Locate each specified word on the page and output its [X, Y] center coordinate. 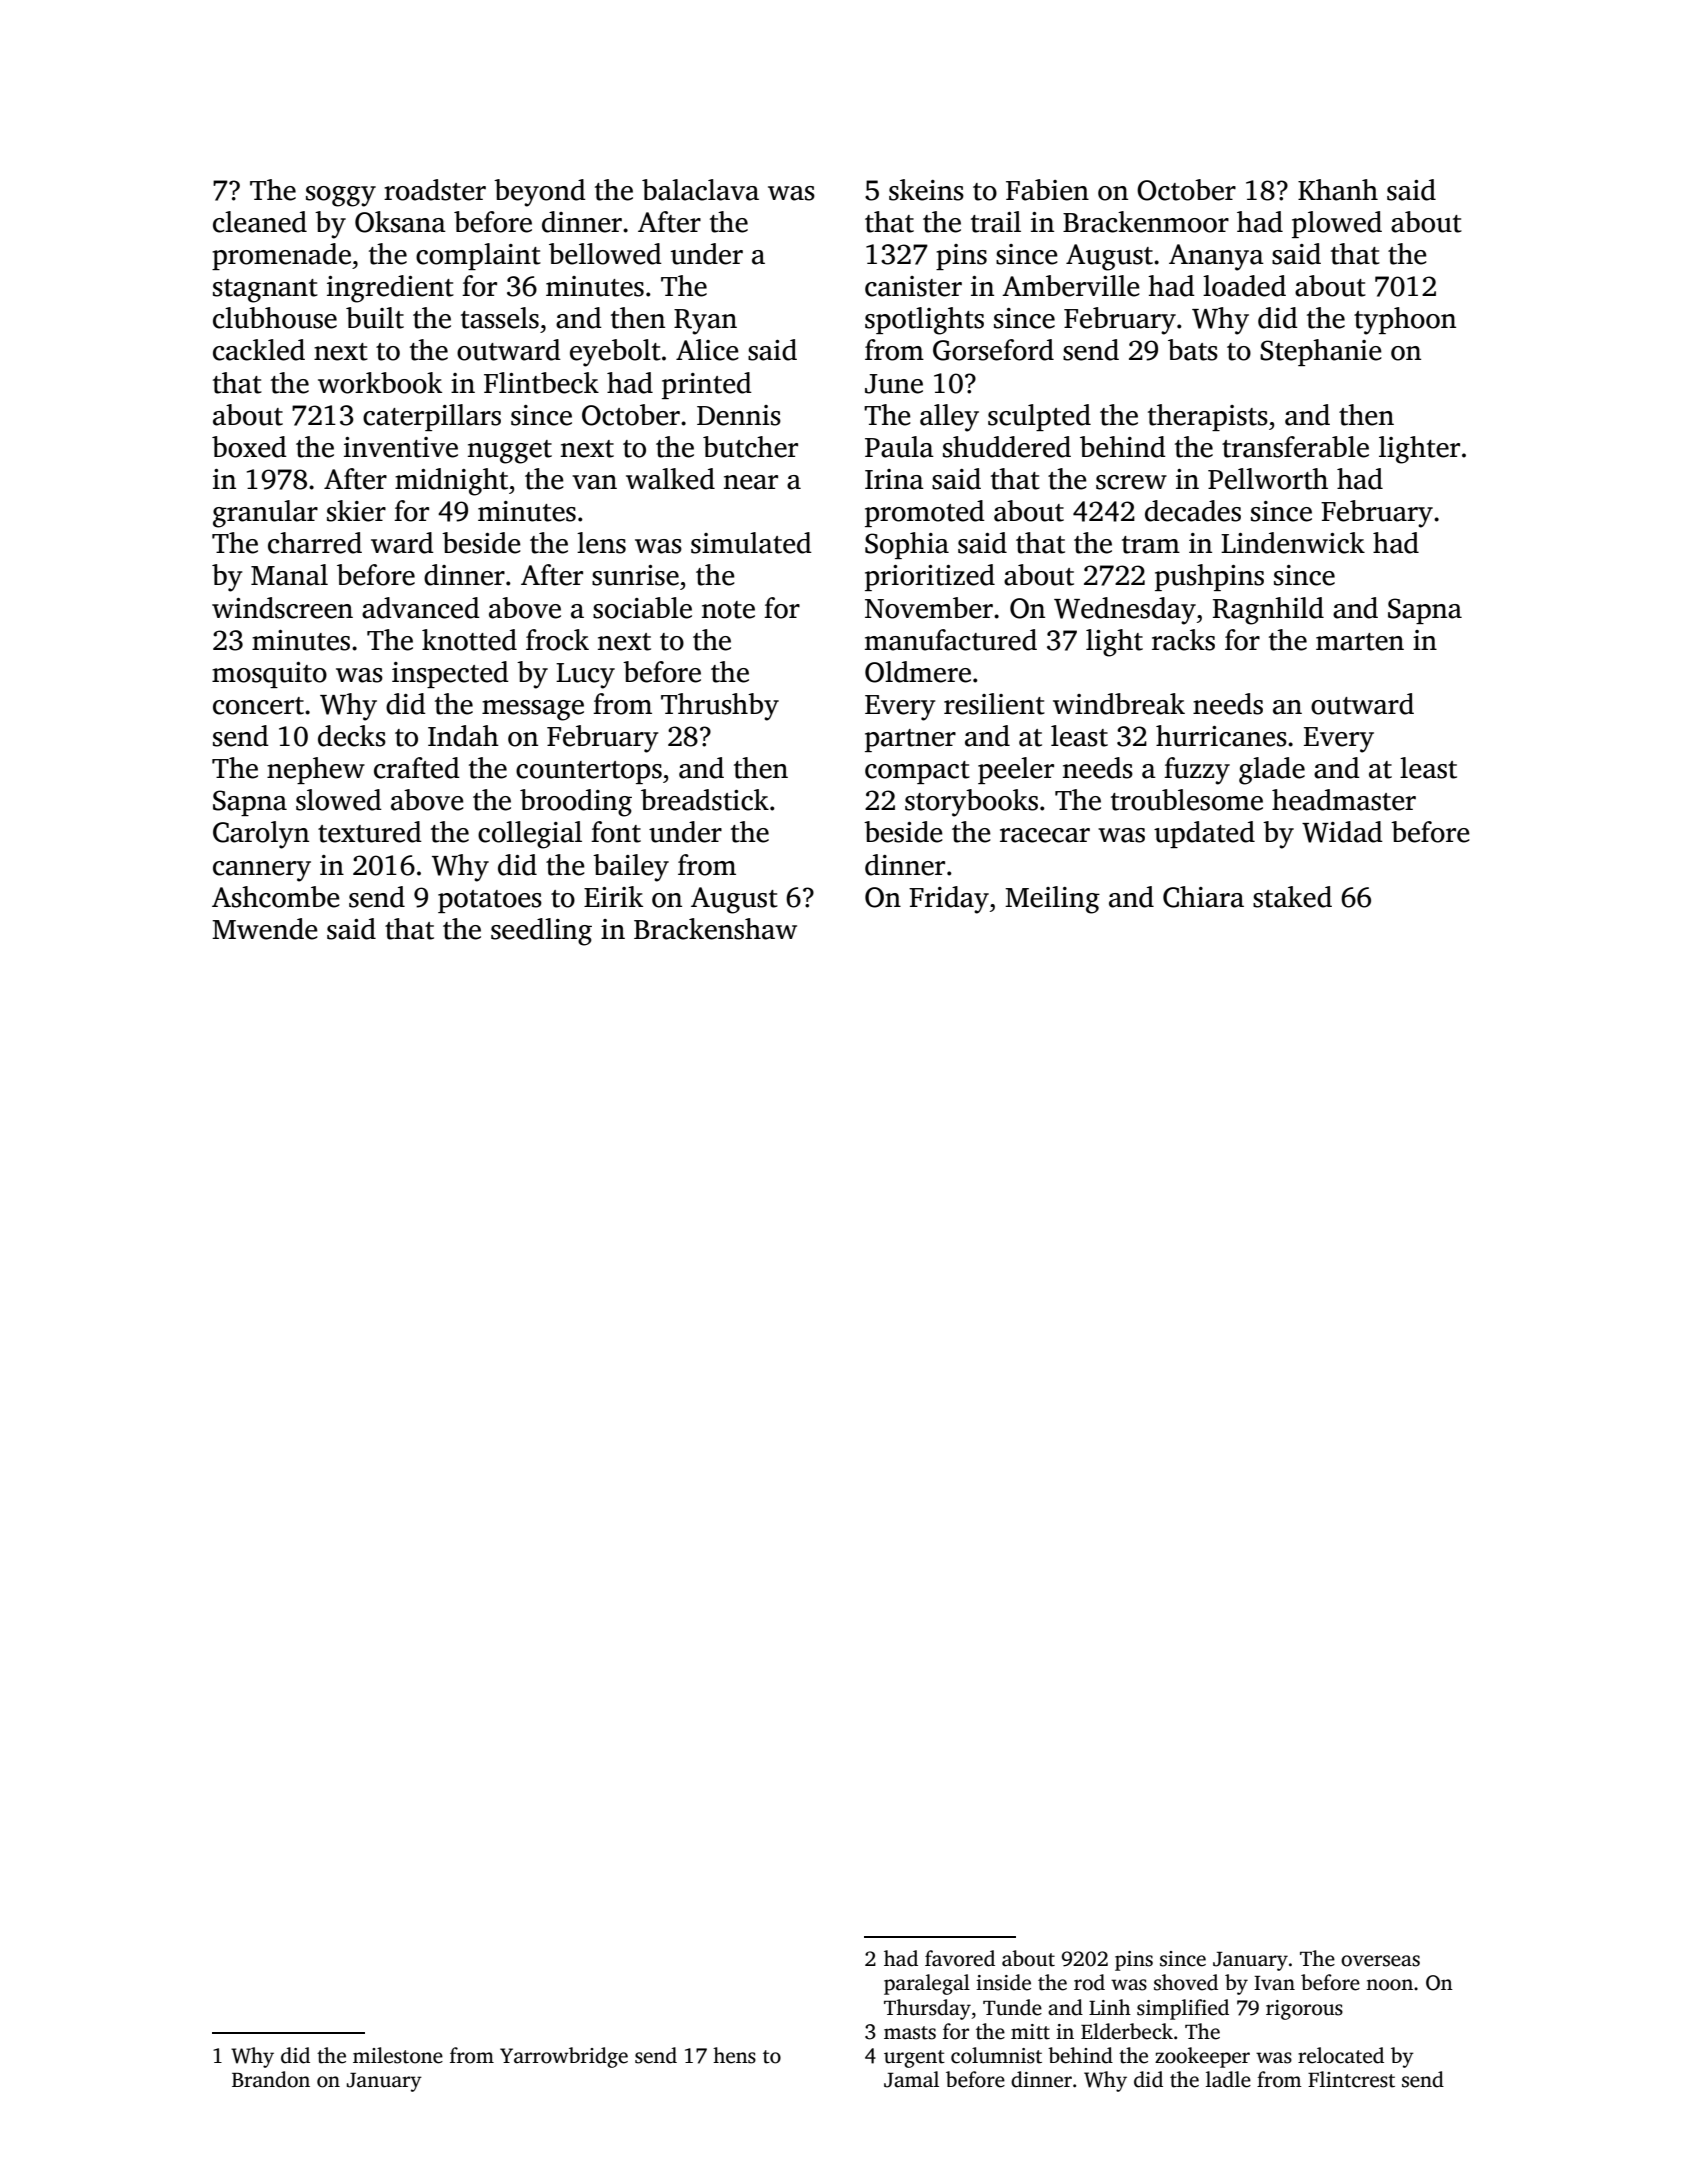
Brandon [271, 2079]
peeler [1016, 770]
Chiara [1203, 897]
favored [960, 1958]
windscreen [282, 608]
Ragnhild [1268, 611]
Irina [894, 479]
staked [1292, 897]
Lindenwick [1293, 543]
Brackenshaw [715, 929]
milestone [398, 2055]
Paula [899, 447]
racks [1183, 640]
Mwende [265, 929]
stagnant [265, 291]
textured [370, 832]
